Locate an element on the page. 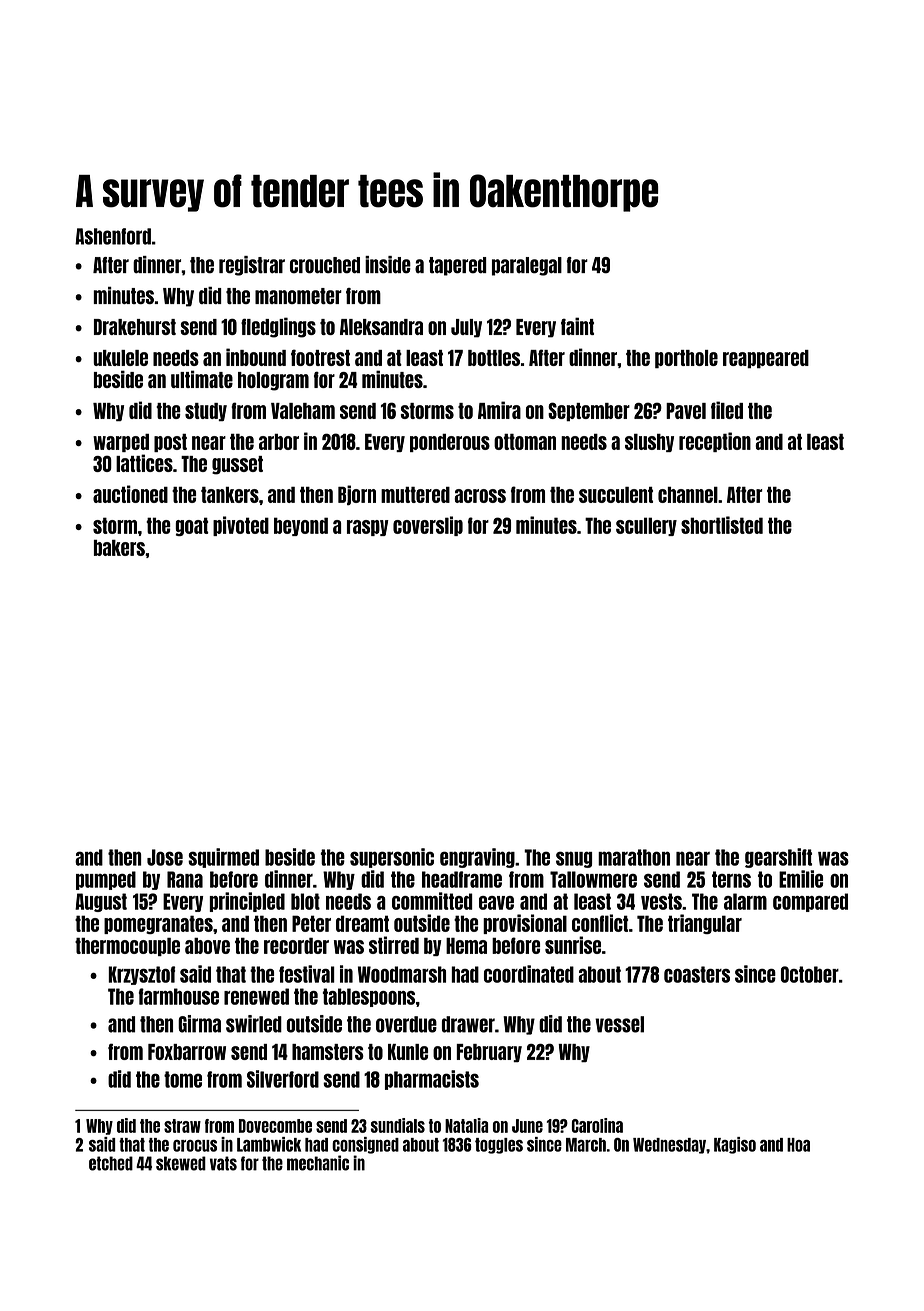 The image size is (924, 1311). Hoa is located at coordinates (798, 1145).
